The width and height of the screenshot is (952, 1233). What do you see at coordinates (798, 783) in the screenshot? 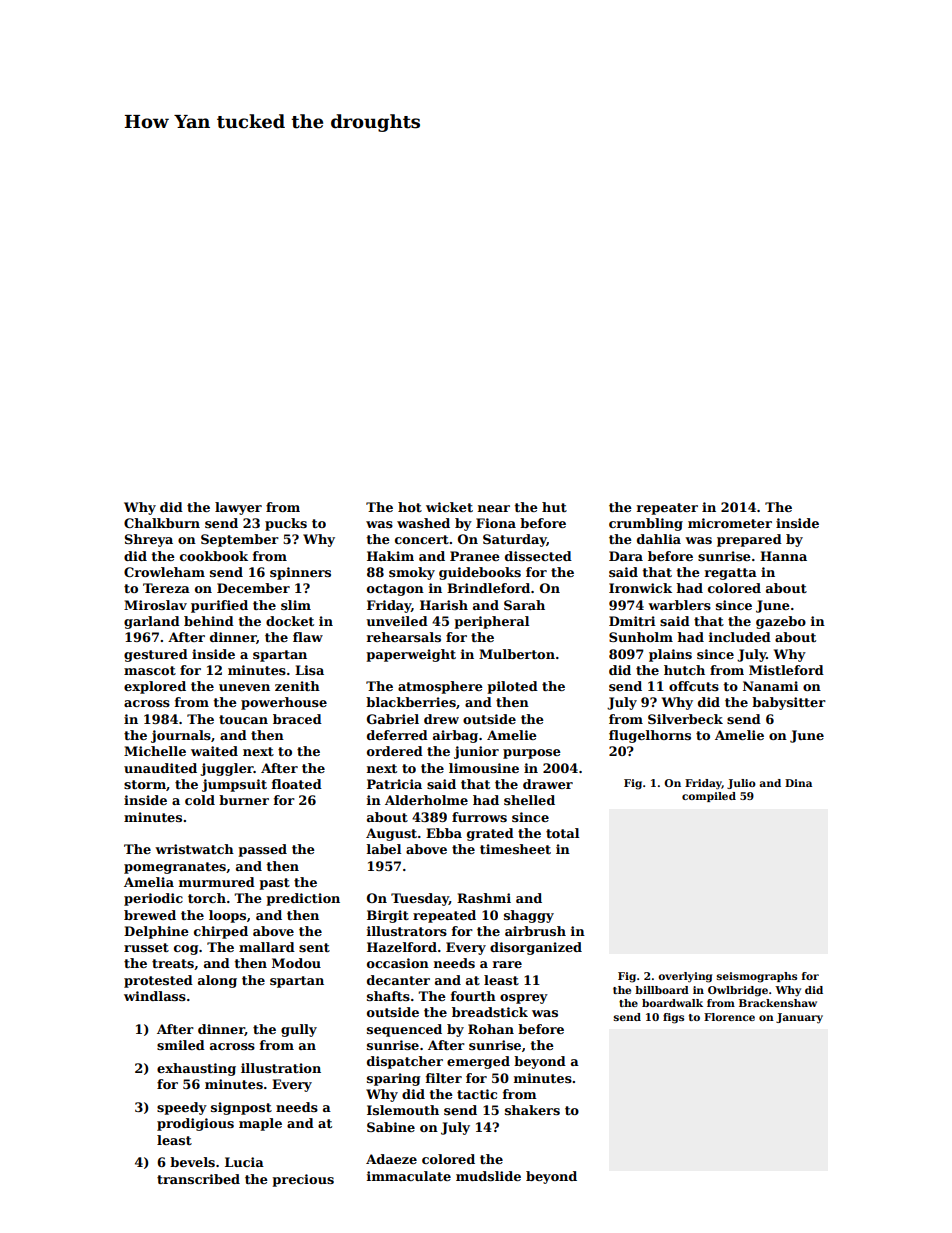
I see `Dina` at bounding box center [798, 783].
